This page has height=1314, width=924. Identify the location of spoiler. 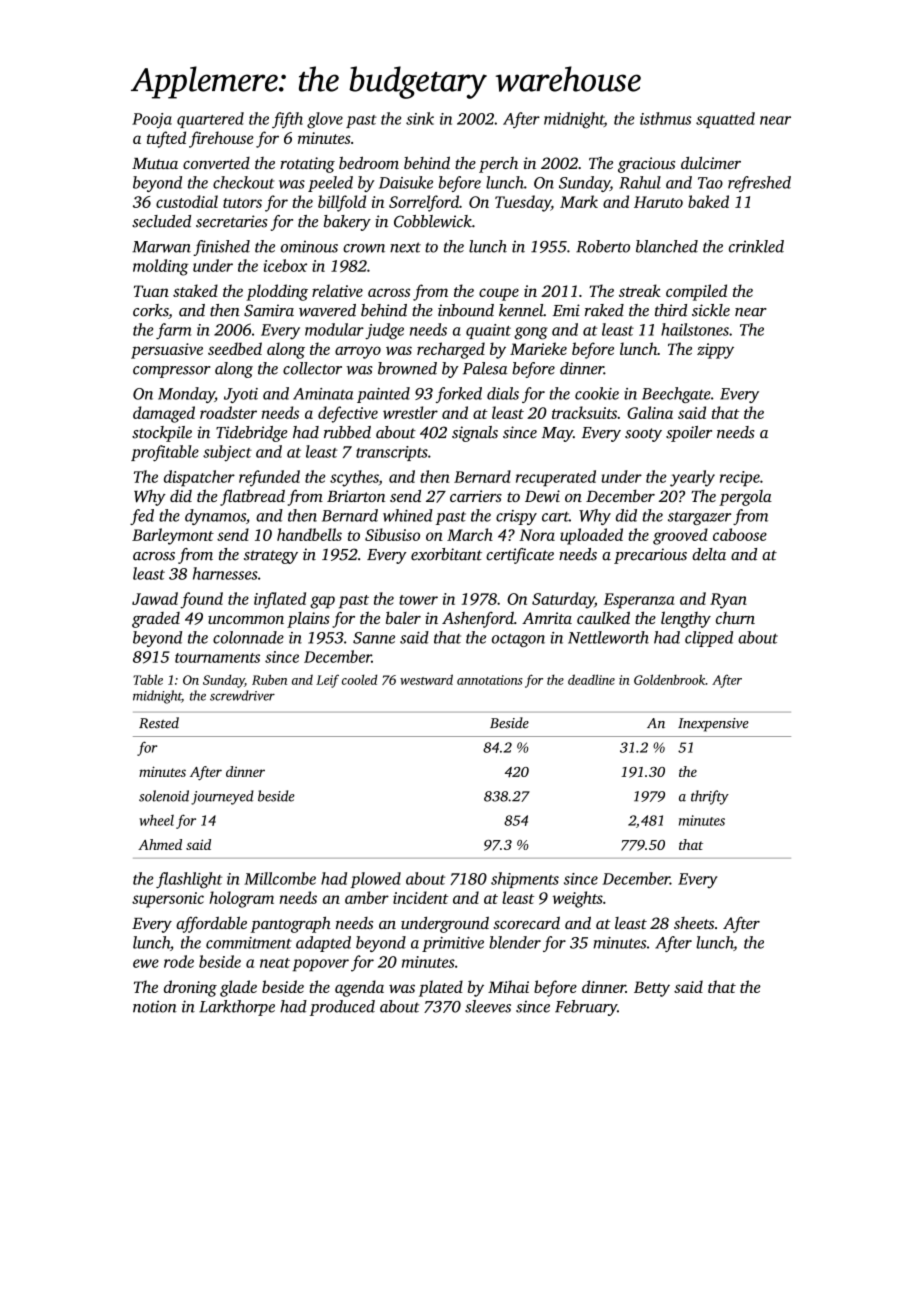
(689, 434).
